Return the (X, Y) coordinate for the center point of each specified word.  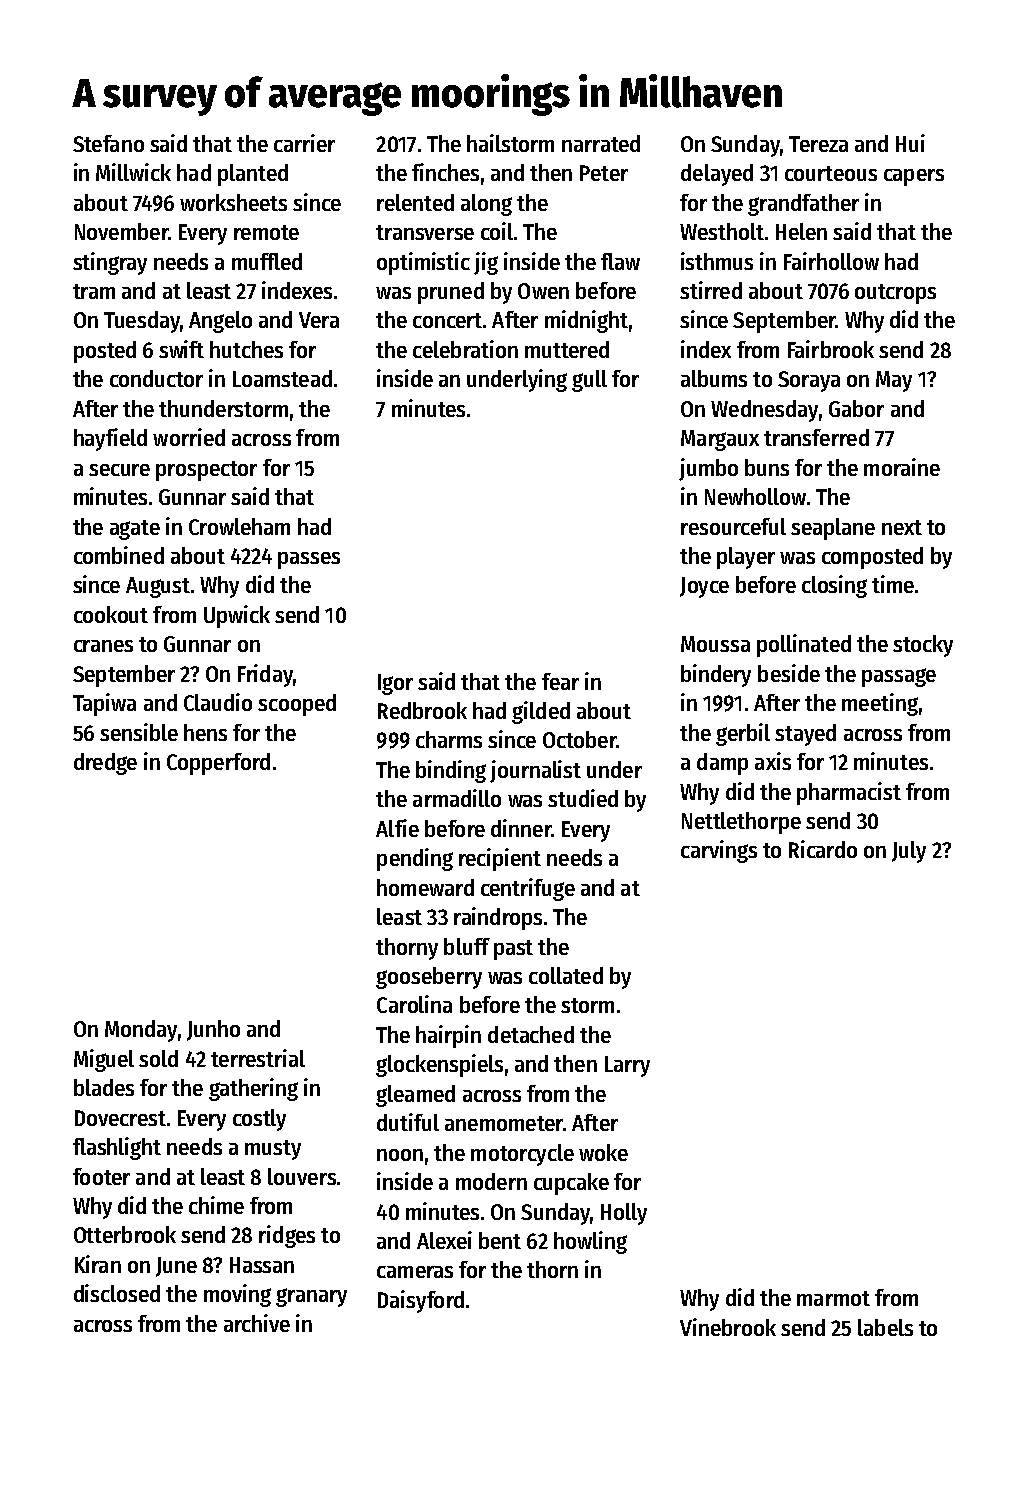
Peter (604, 173)
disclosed (117, 1293)
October (579, 739)
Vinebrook (728, 1327)
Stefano (108, 143)
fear (560, 681)
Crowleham (239, 526)
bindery (716, 675)
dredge (105, 764)
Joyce (704, 587)
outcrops (895, 294)
